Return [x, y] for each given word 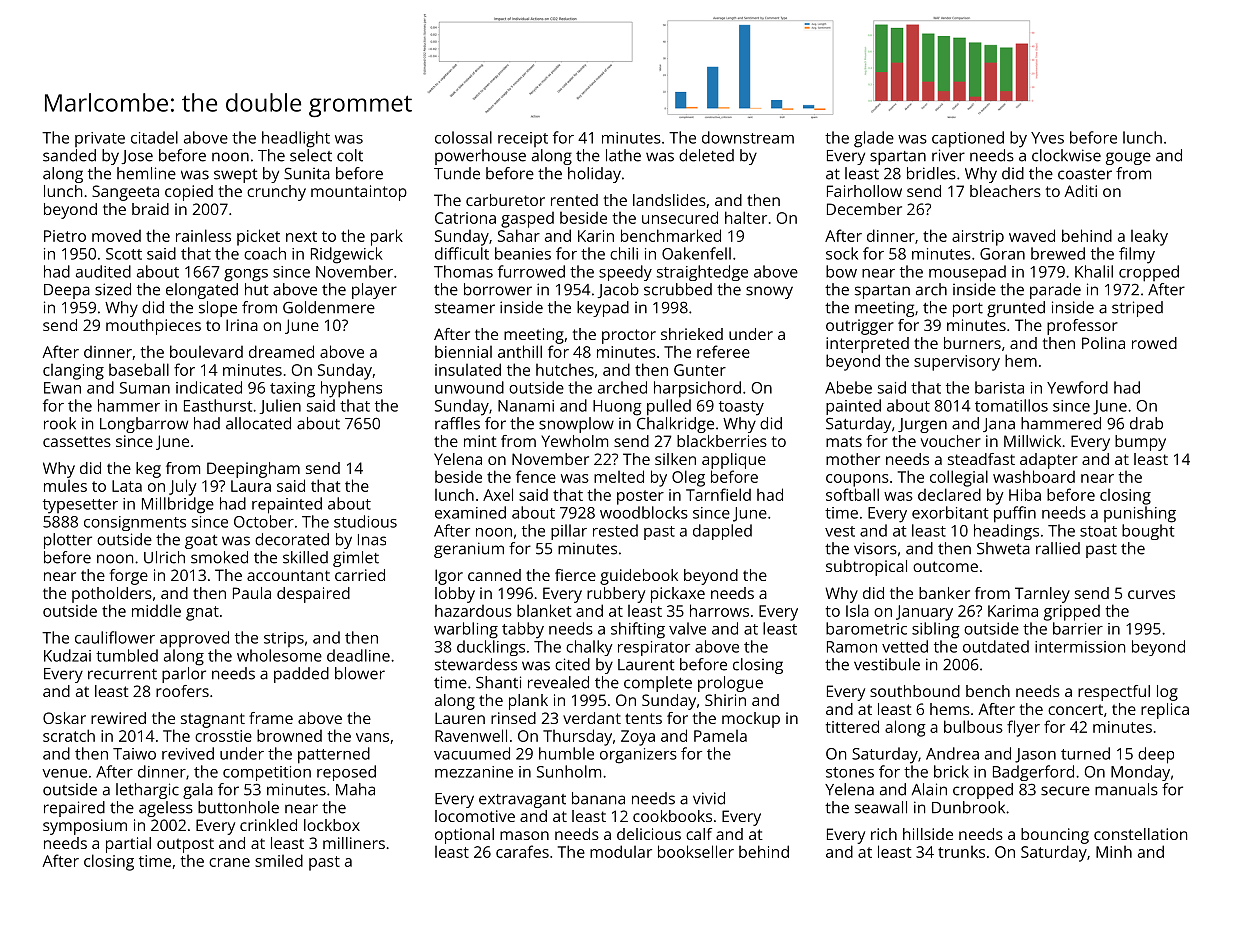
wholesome [279, 655]
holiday [594, 175]
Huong [617, 408]
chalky [589, 648]
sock [842, 253]
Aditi [1080, 191]
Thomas [463, 271]
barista [999, 387]
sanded [69, 155]
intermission [1080, 647]
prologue [730, 684]
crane [229, 862]
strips [284, 639]
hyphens [351, 389]
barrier [1078, 628]
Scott [124, 254]
